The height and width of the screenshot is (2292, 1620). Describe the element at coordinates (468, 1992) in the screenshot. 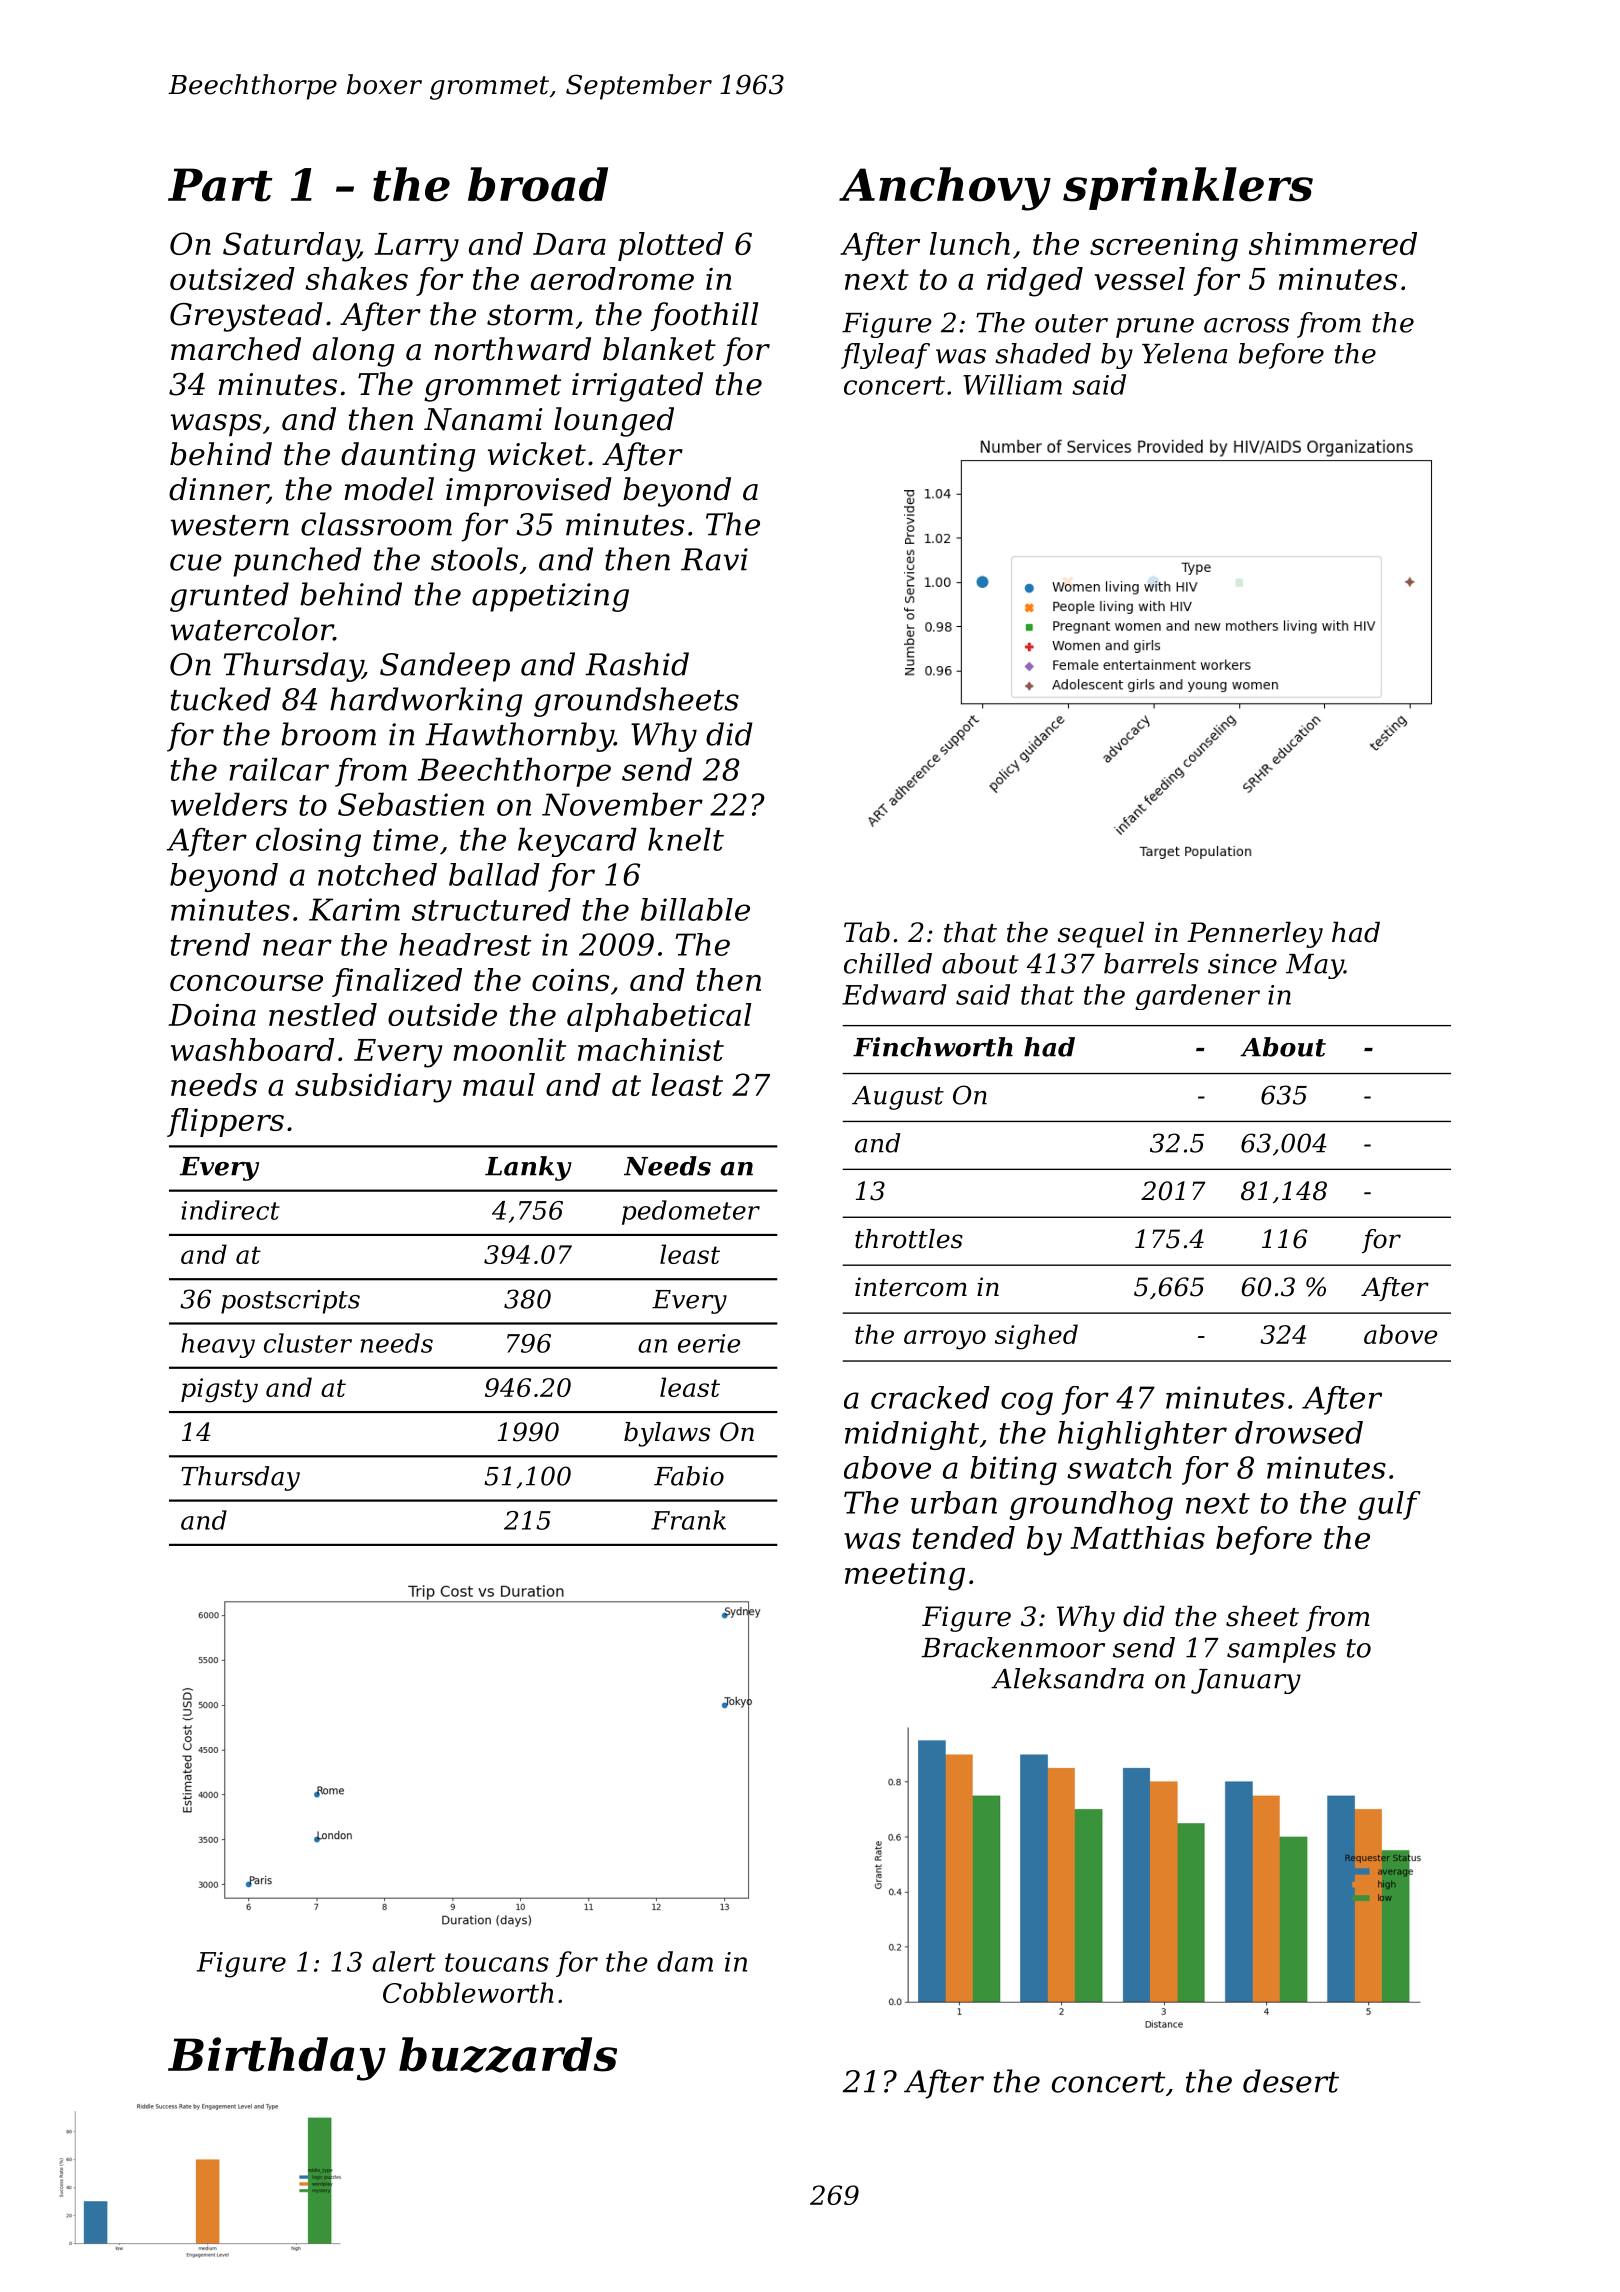

I see `Cobbleworth` at that location.
